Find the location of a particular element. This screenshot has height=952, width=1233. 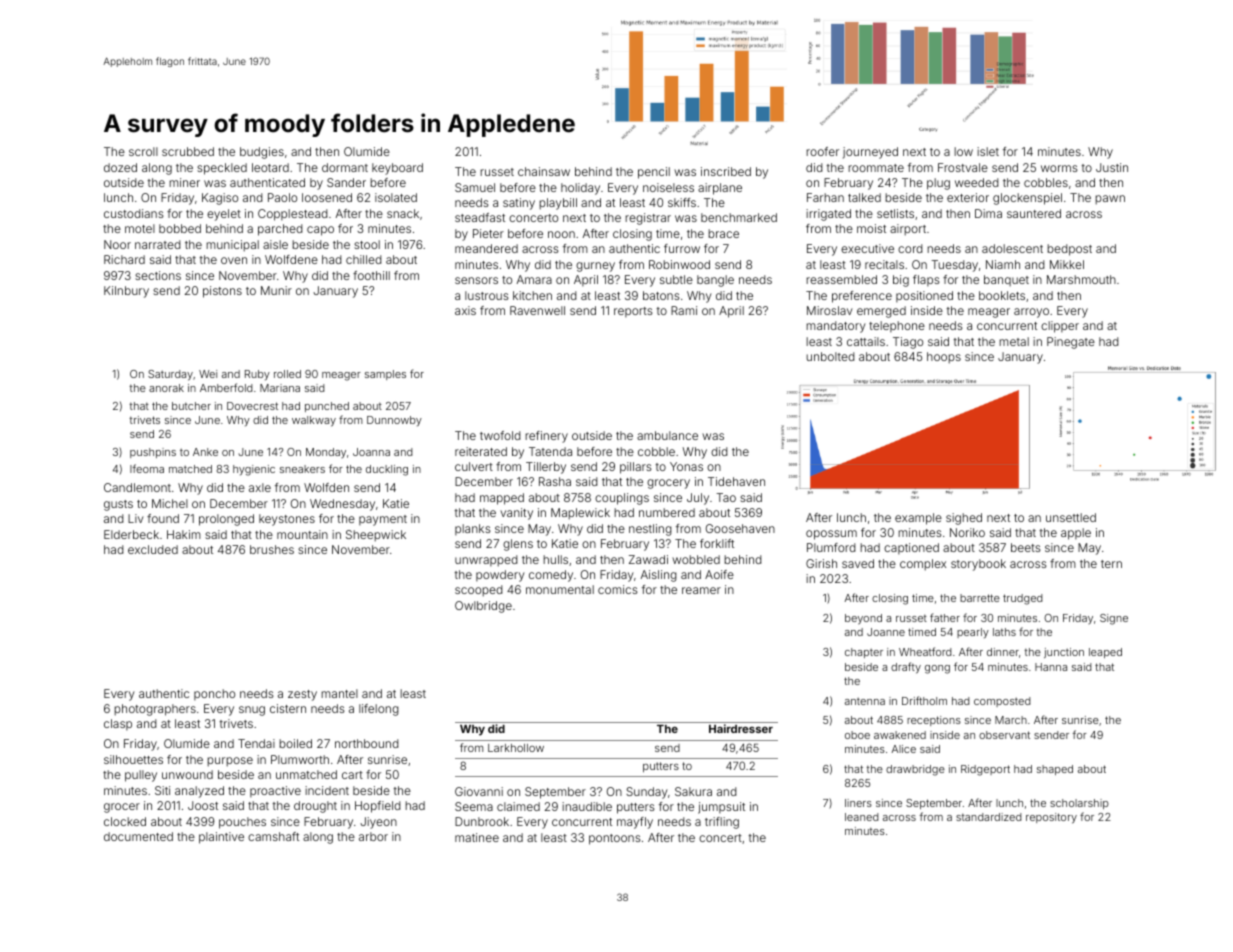

miner is located at coordinates (184, 182).
